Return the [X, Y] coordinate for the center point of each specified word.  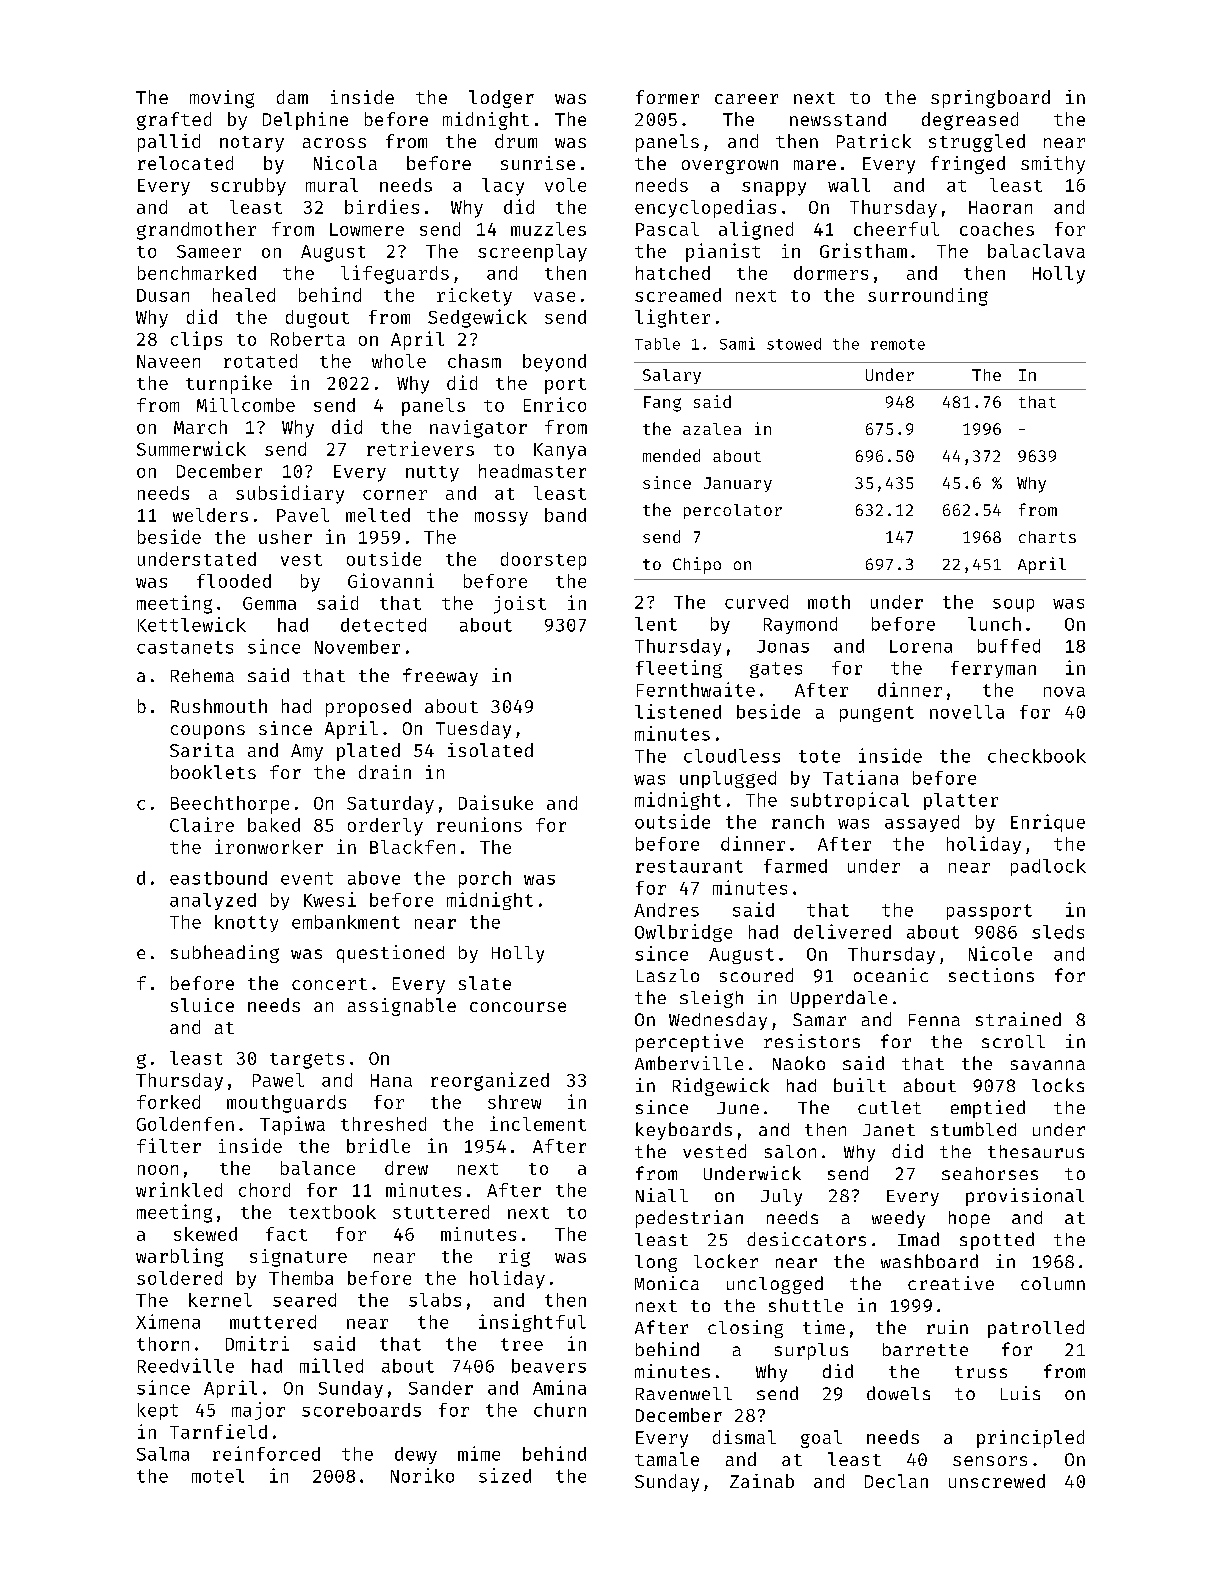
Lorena [921, 646]
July [781, 1197]
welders [210, 515]
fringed [968, 165]
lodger [501, 99]
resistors [812, 1041]
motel [218, 1476]
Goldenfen [185, 1124]
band [565, 515]
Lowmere [367, 229]
